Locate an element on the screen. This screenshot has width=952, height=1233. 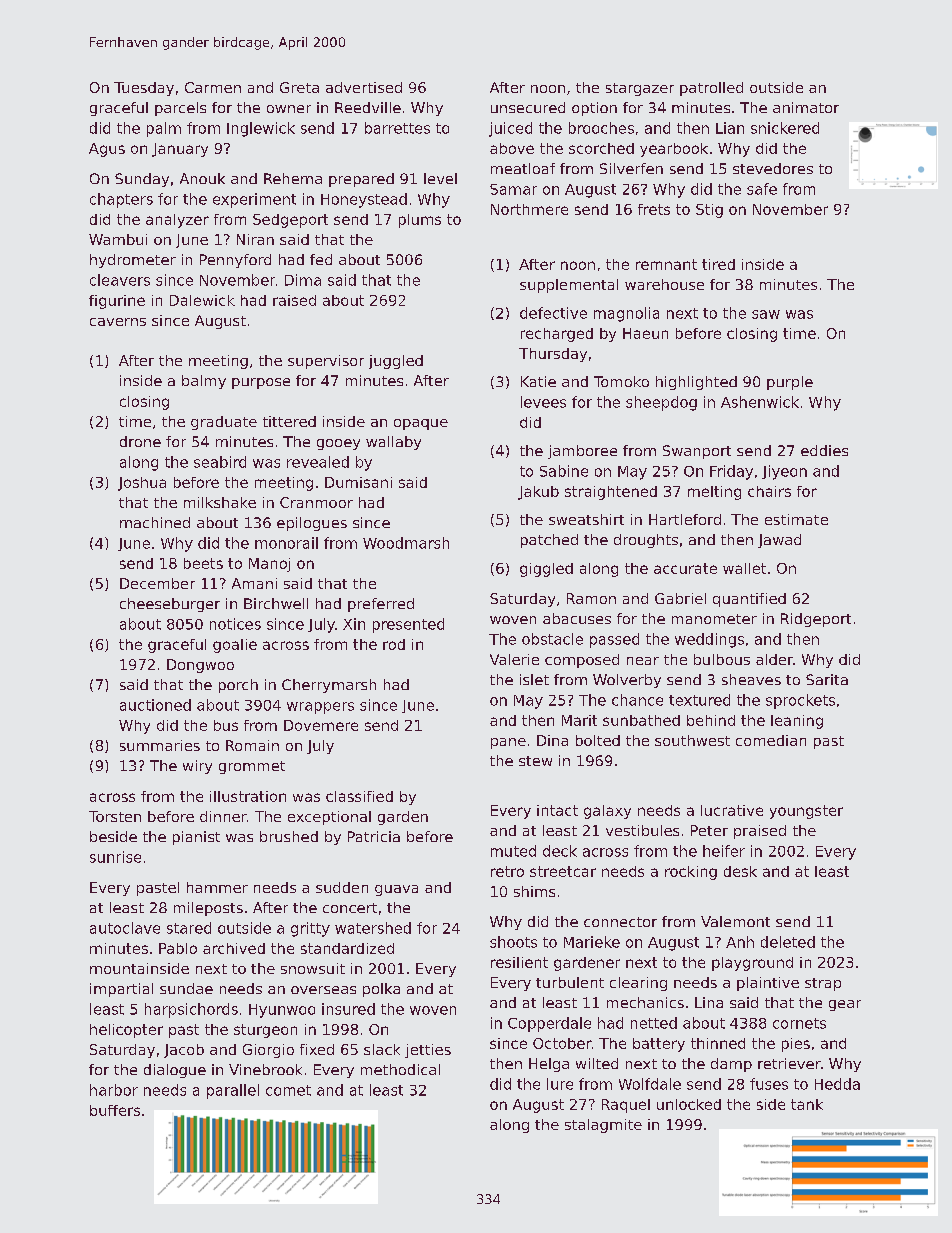
eddies is located at coordinates (824, 450).
